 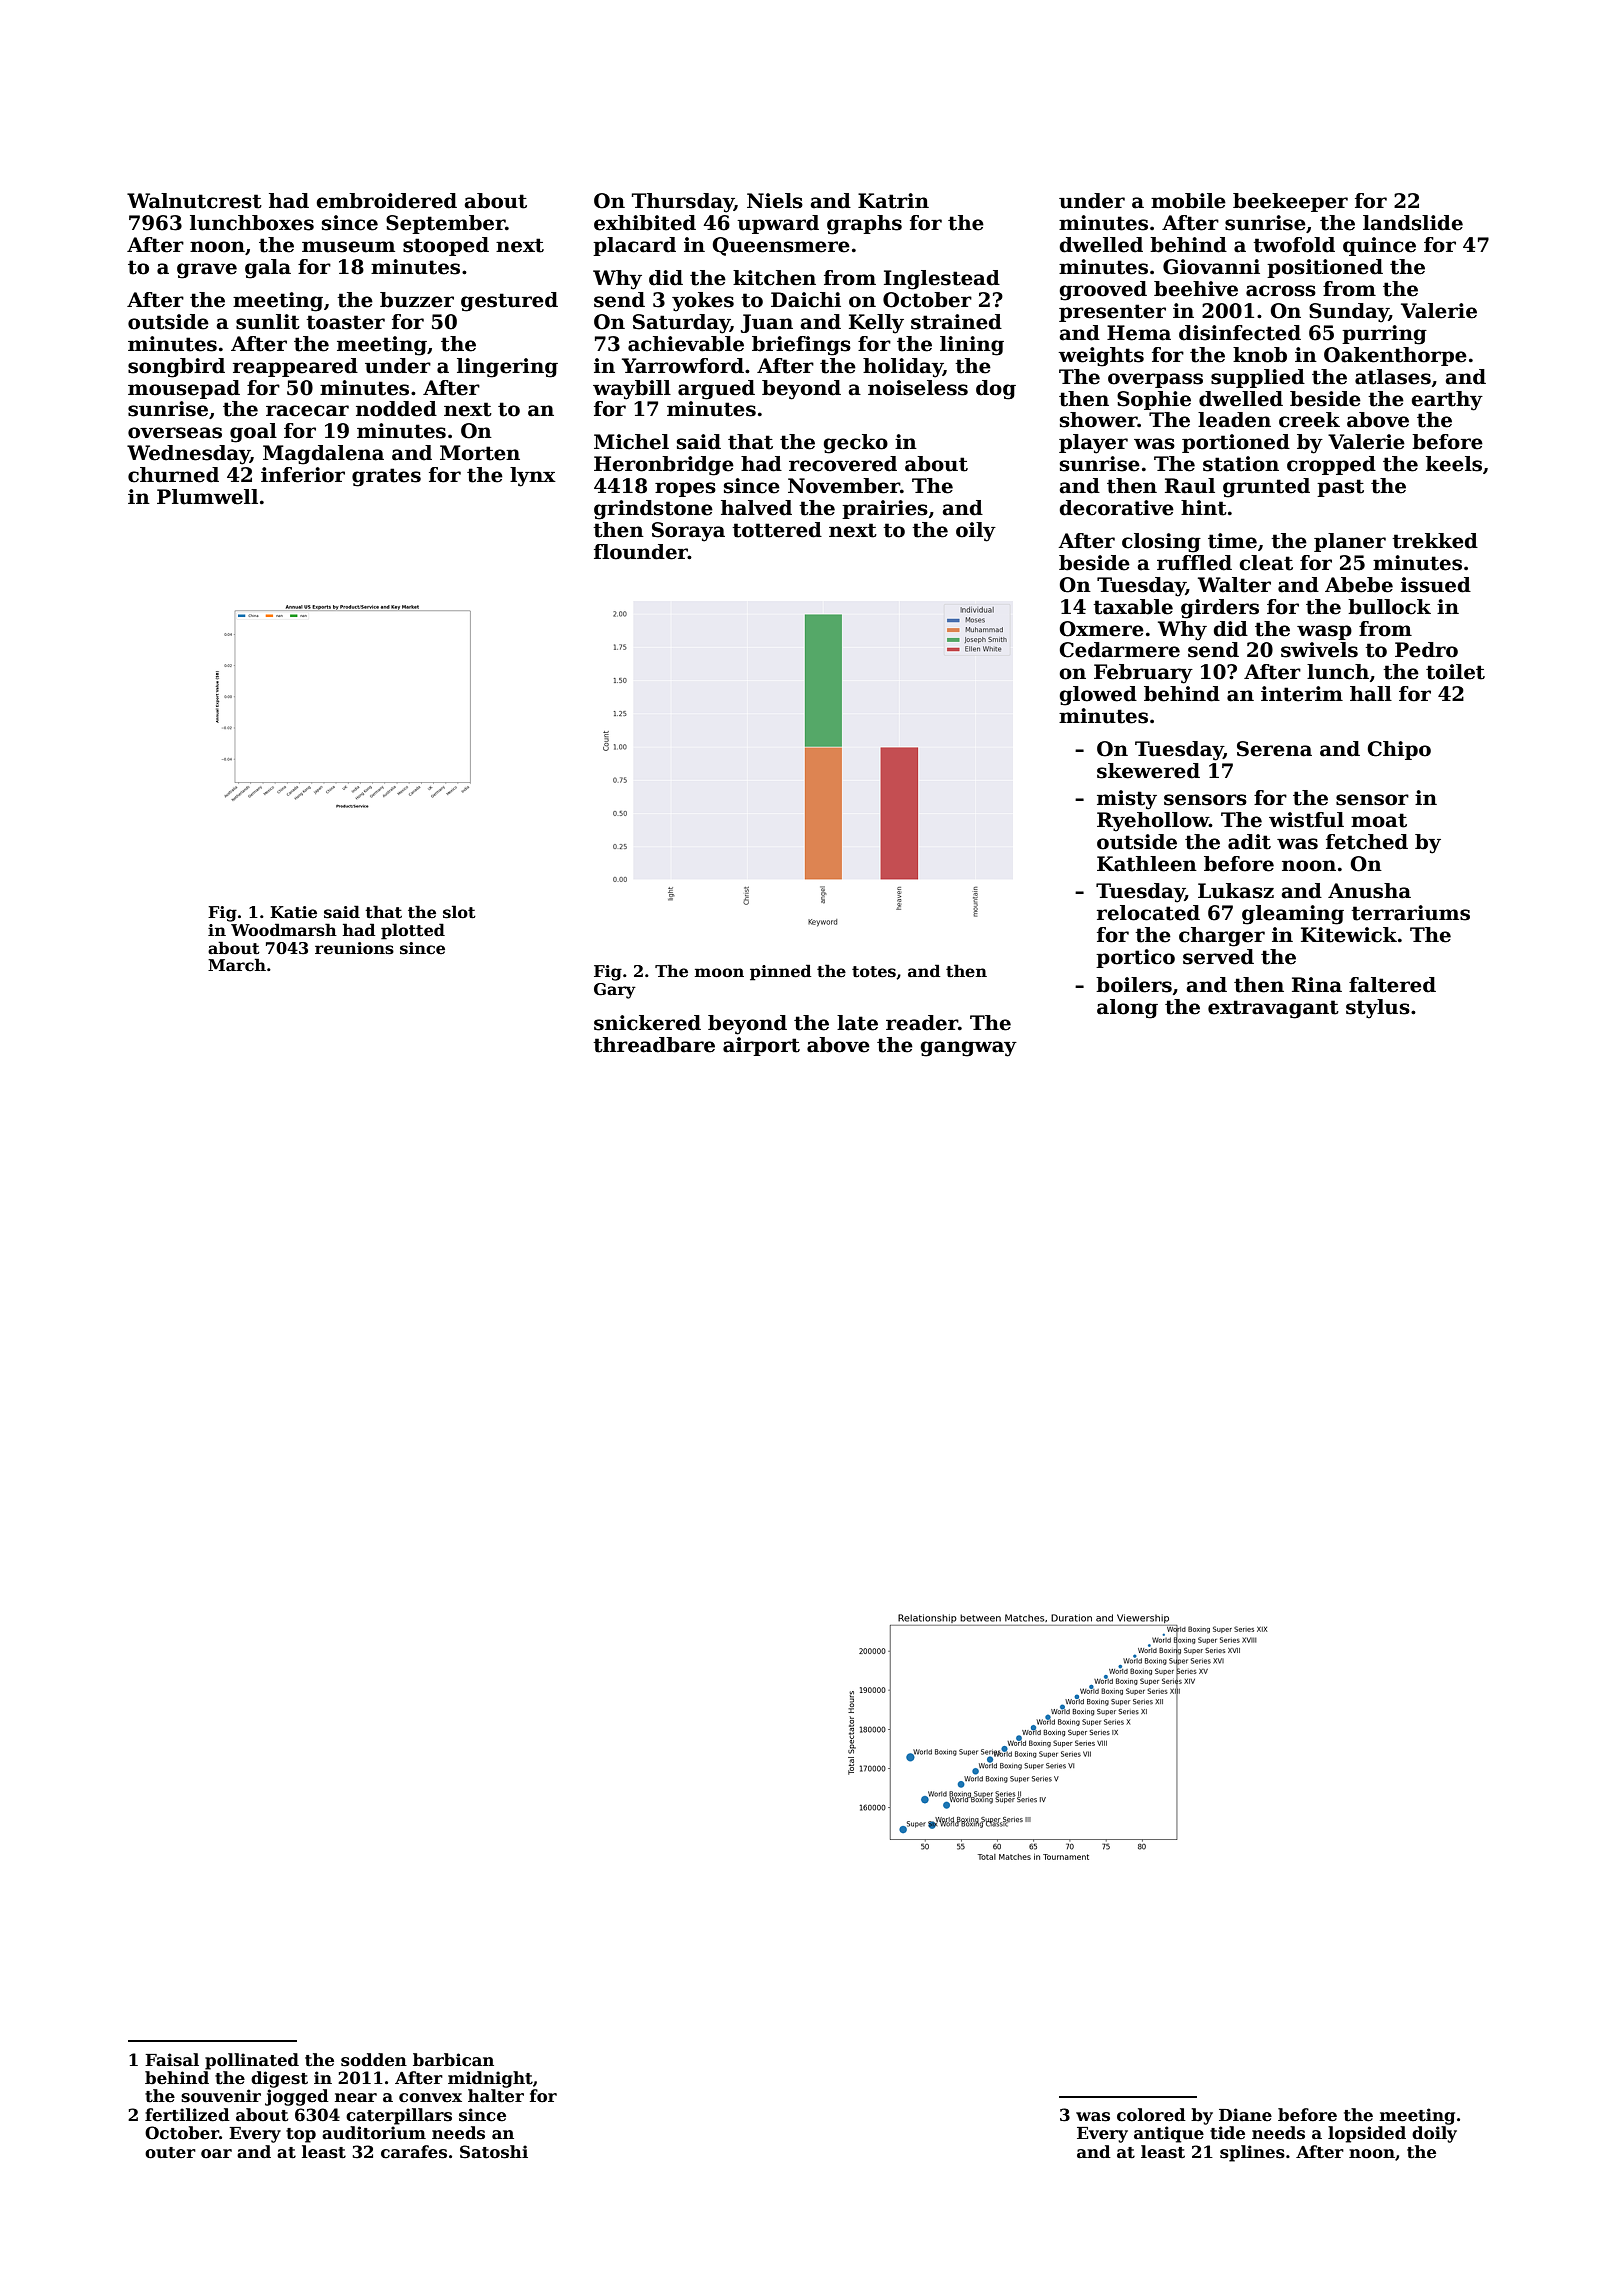 What do you see at coordinates (480, 453) in the screenshot?
I see `Morten` at bounding box center [480, 453].
